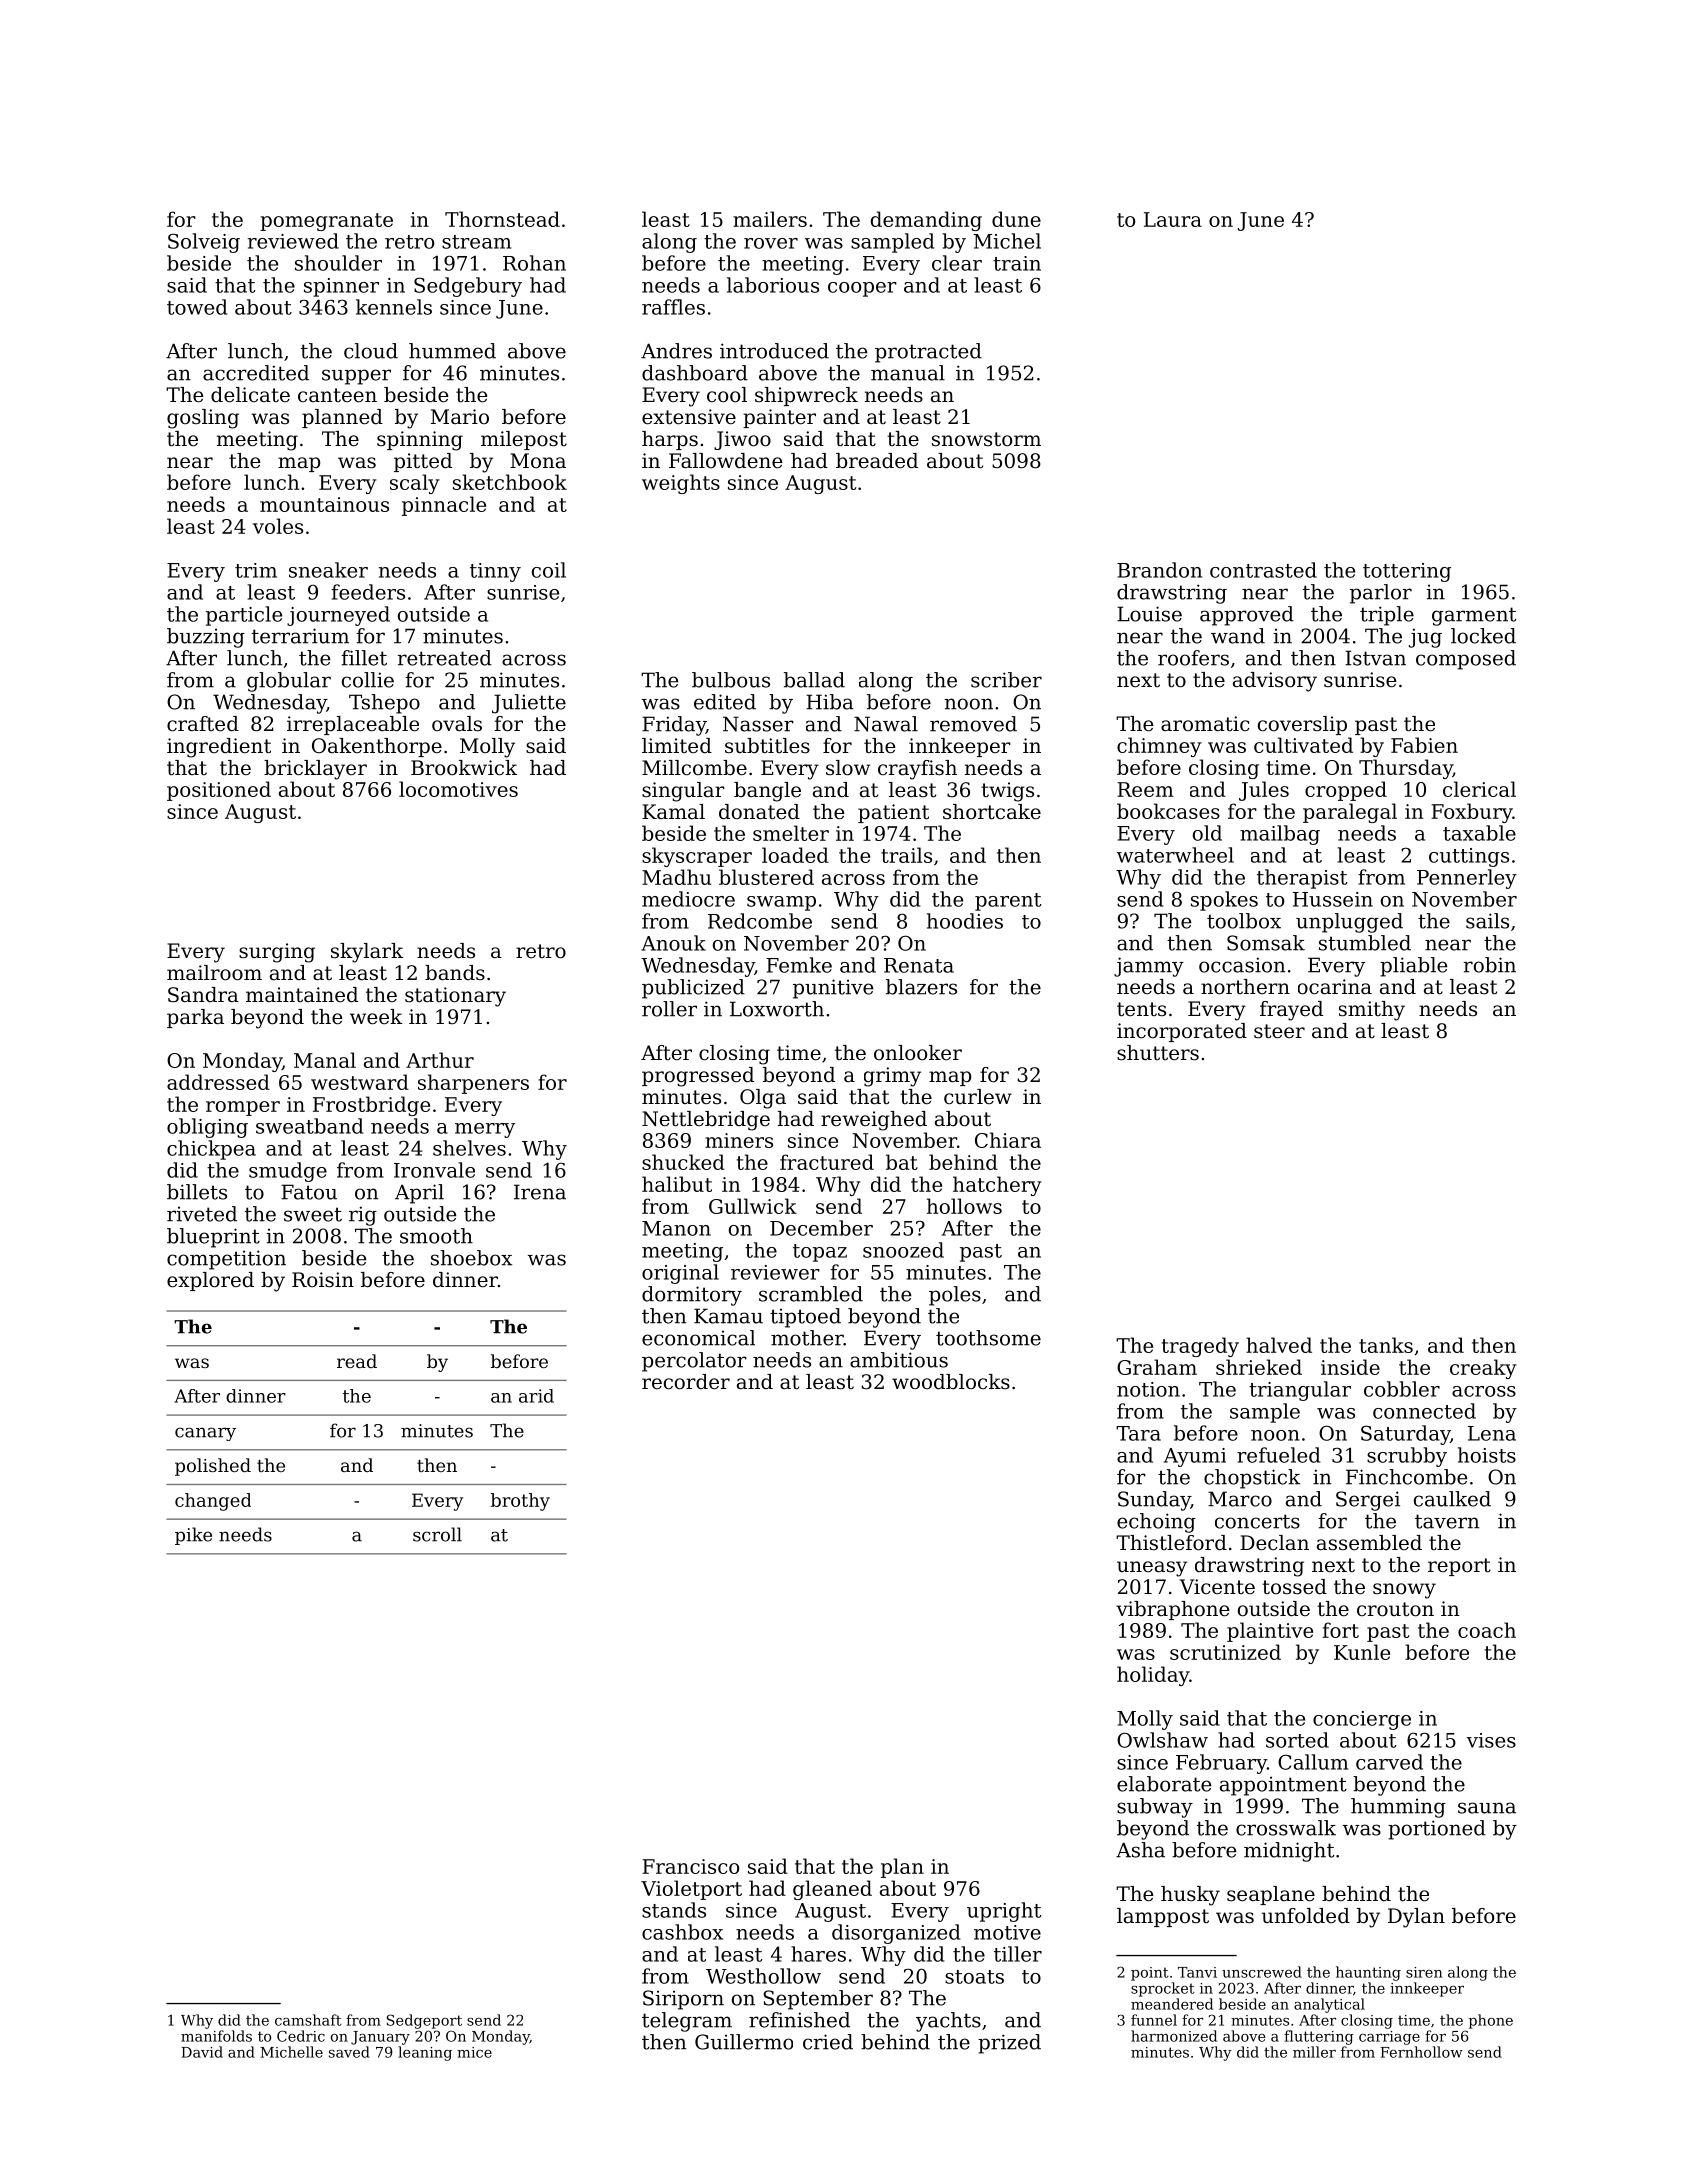 The height and width of the document is (2178, 1683). Describe the element at coordinates (326, 222) in the document. I see `pomegranate` at that location.
